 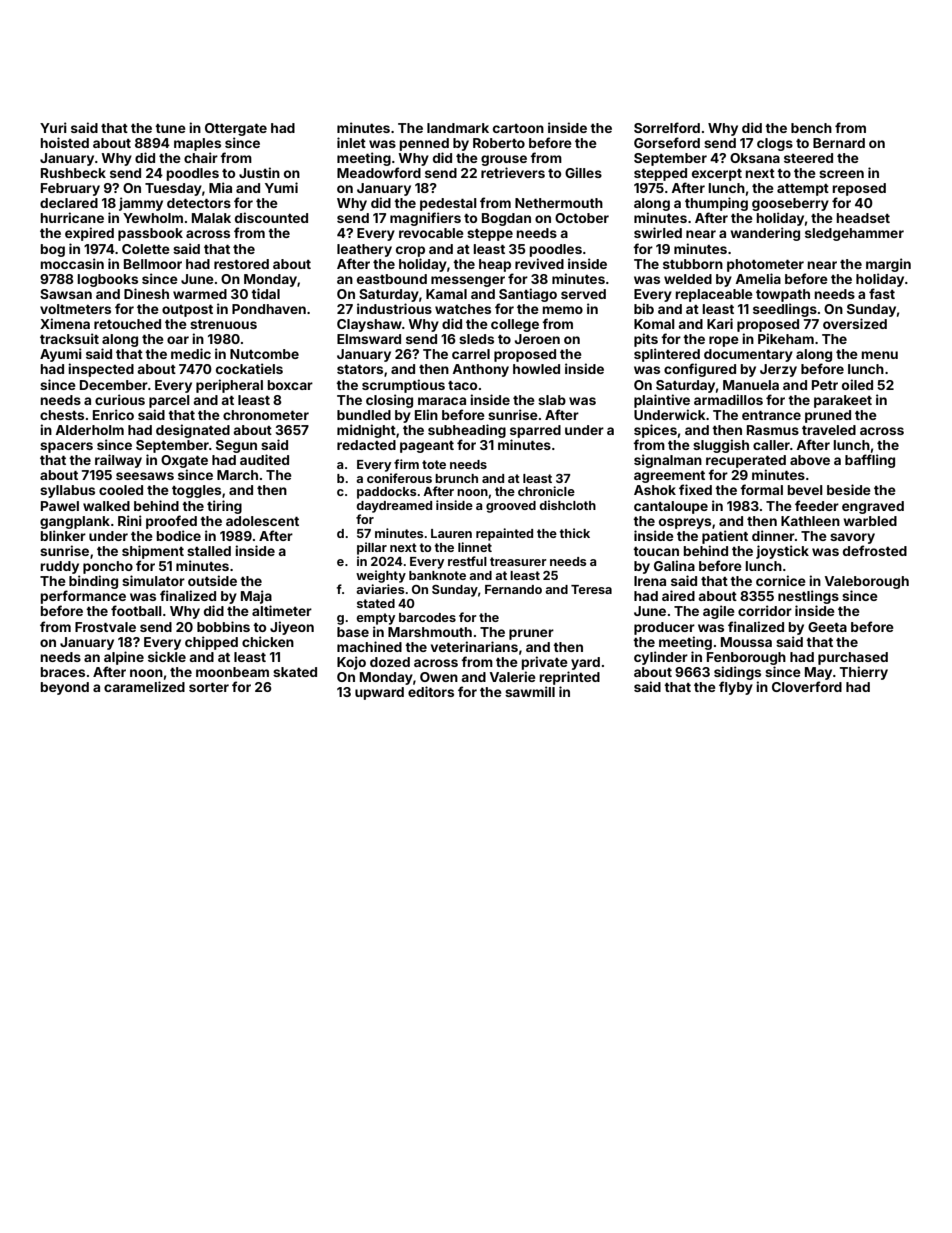 I want to click on bench, so click(x=811, y=128).
